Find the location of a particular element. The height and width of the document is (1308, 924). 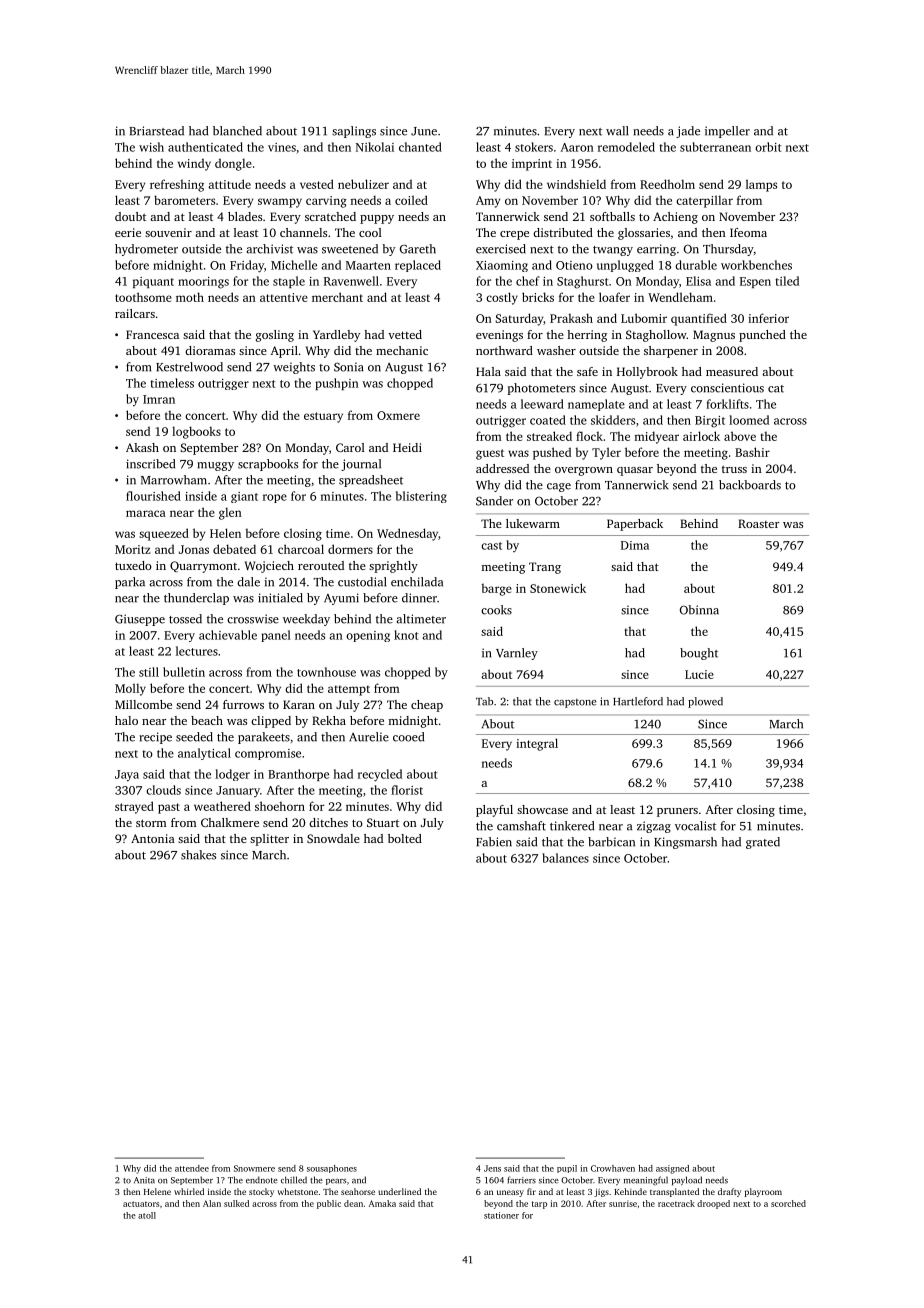

splitter is located at coordinates (269, 840).
